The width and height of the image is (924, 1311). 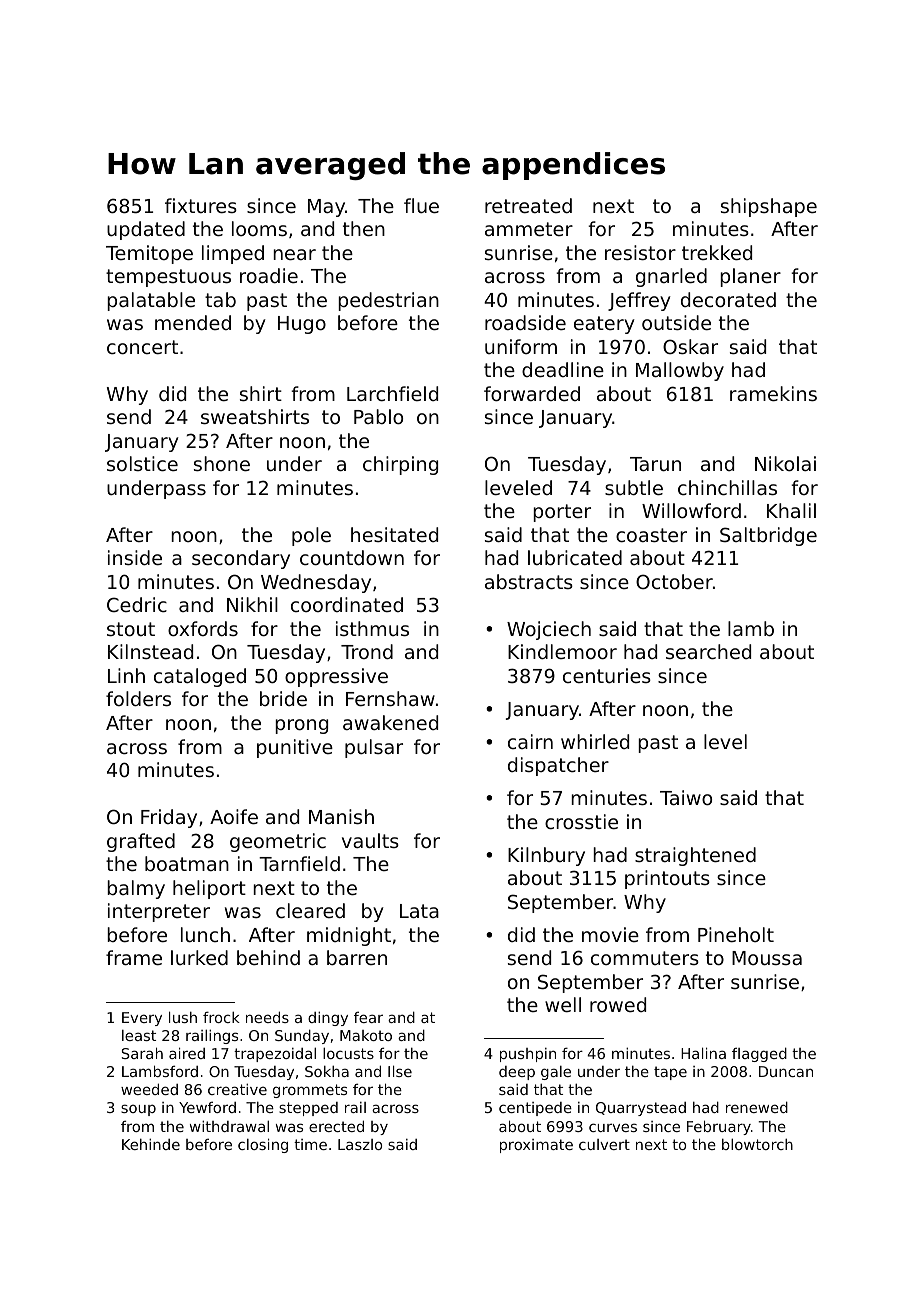 I want to click on Aoife, so click(x=234, y=816).
